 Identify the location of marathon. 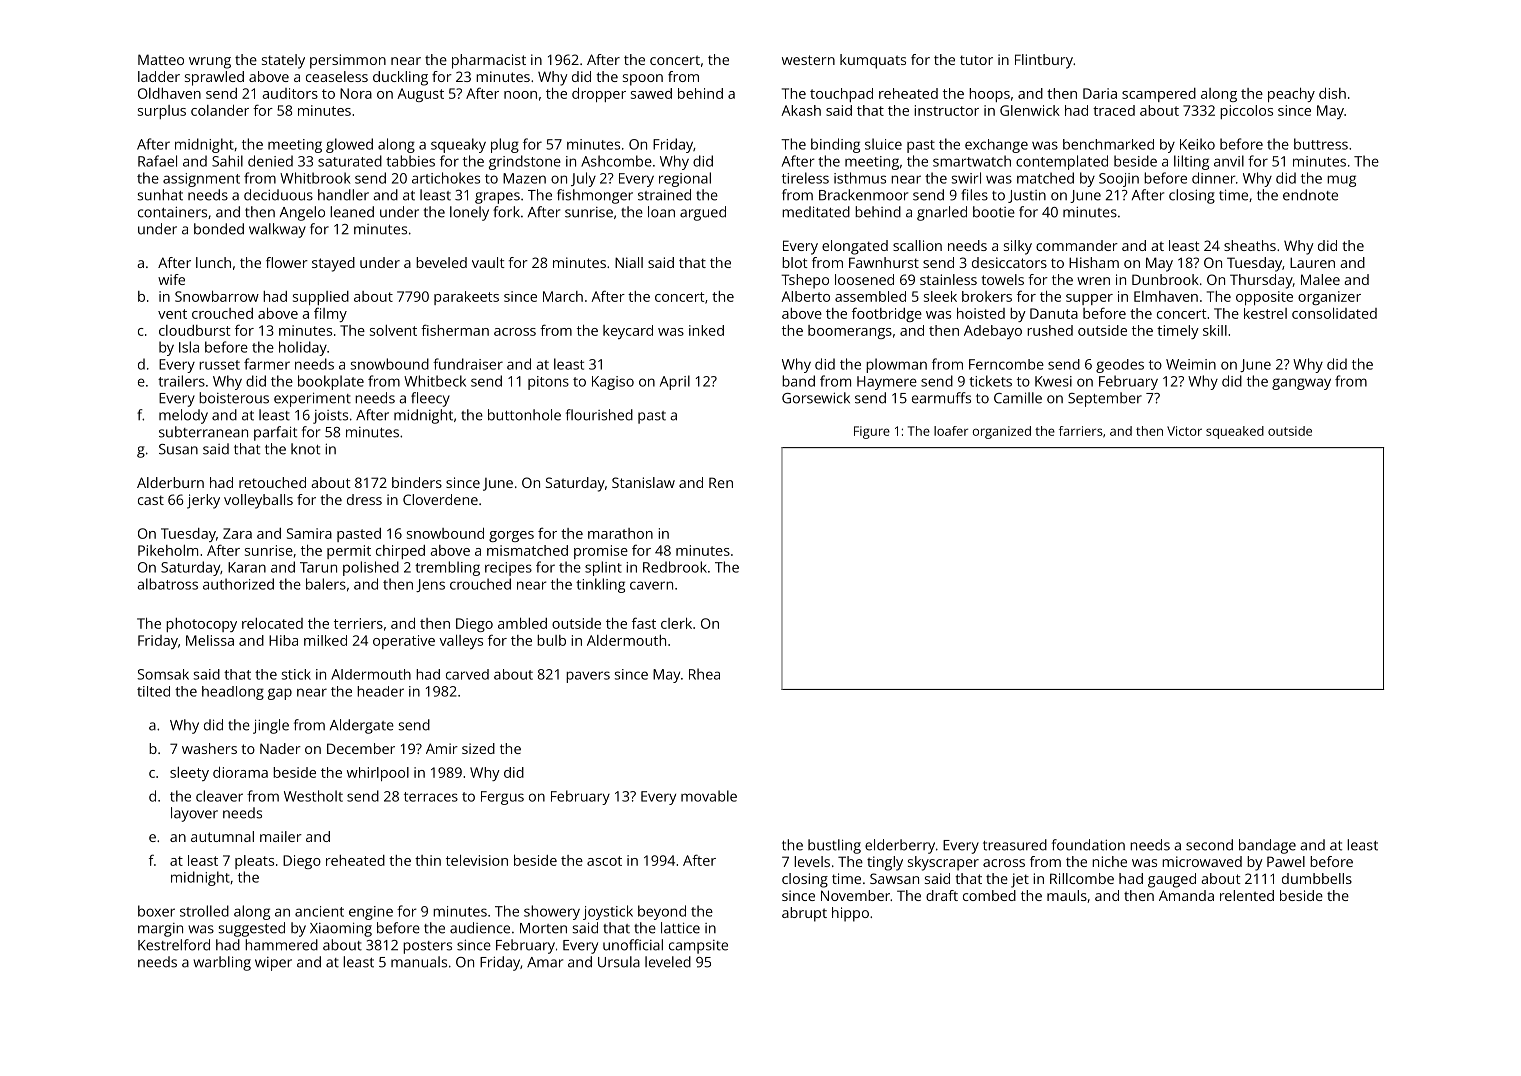
(620, 533).
